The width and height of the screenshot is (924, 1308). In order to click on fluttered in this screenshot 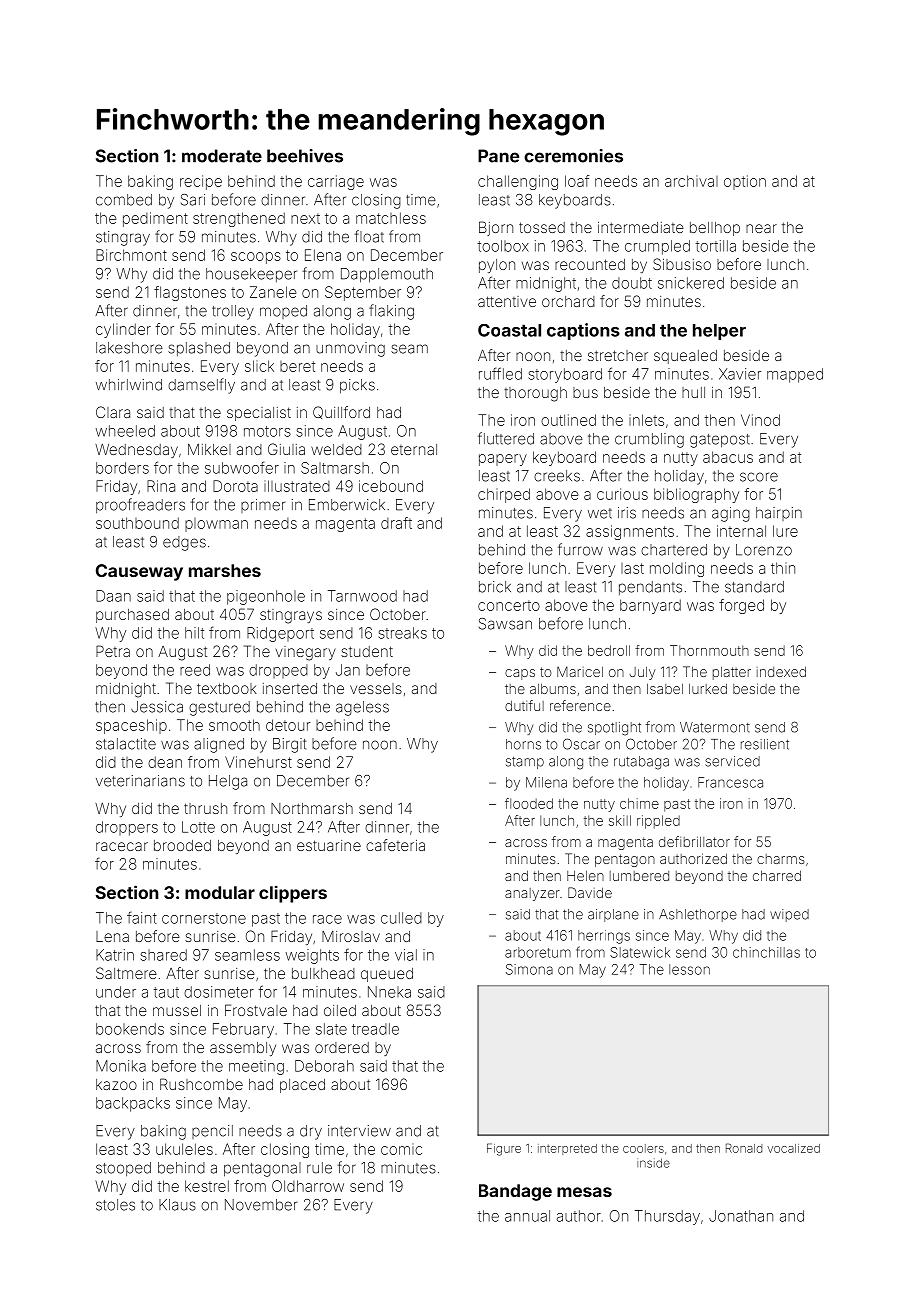, I will do `click(506, 438)`.
